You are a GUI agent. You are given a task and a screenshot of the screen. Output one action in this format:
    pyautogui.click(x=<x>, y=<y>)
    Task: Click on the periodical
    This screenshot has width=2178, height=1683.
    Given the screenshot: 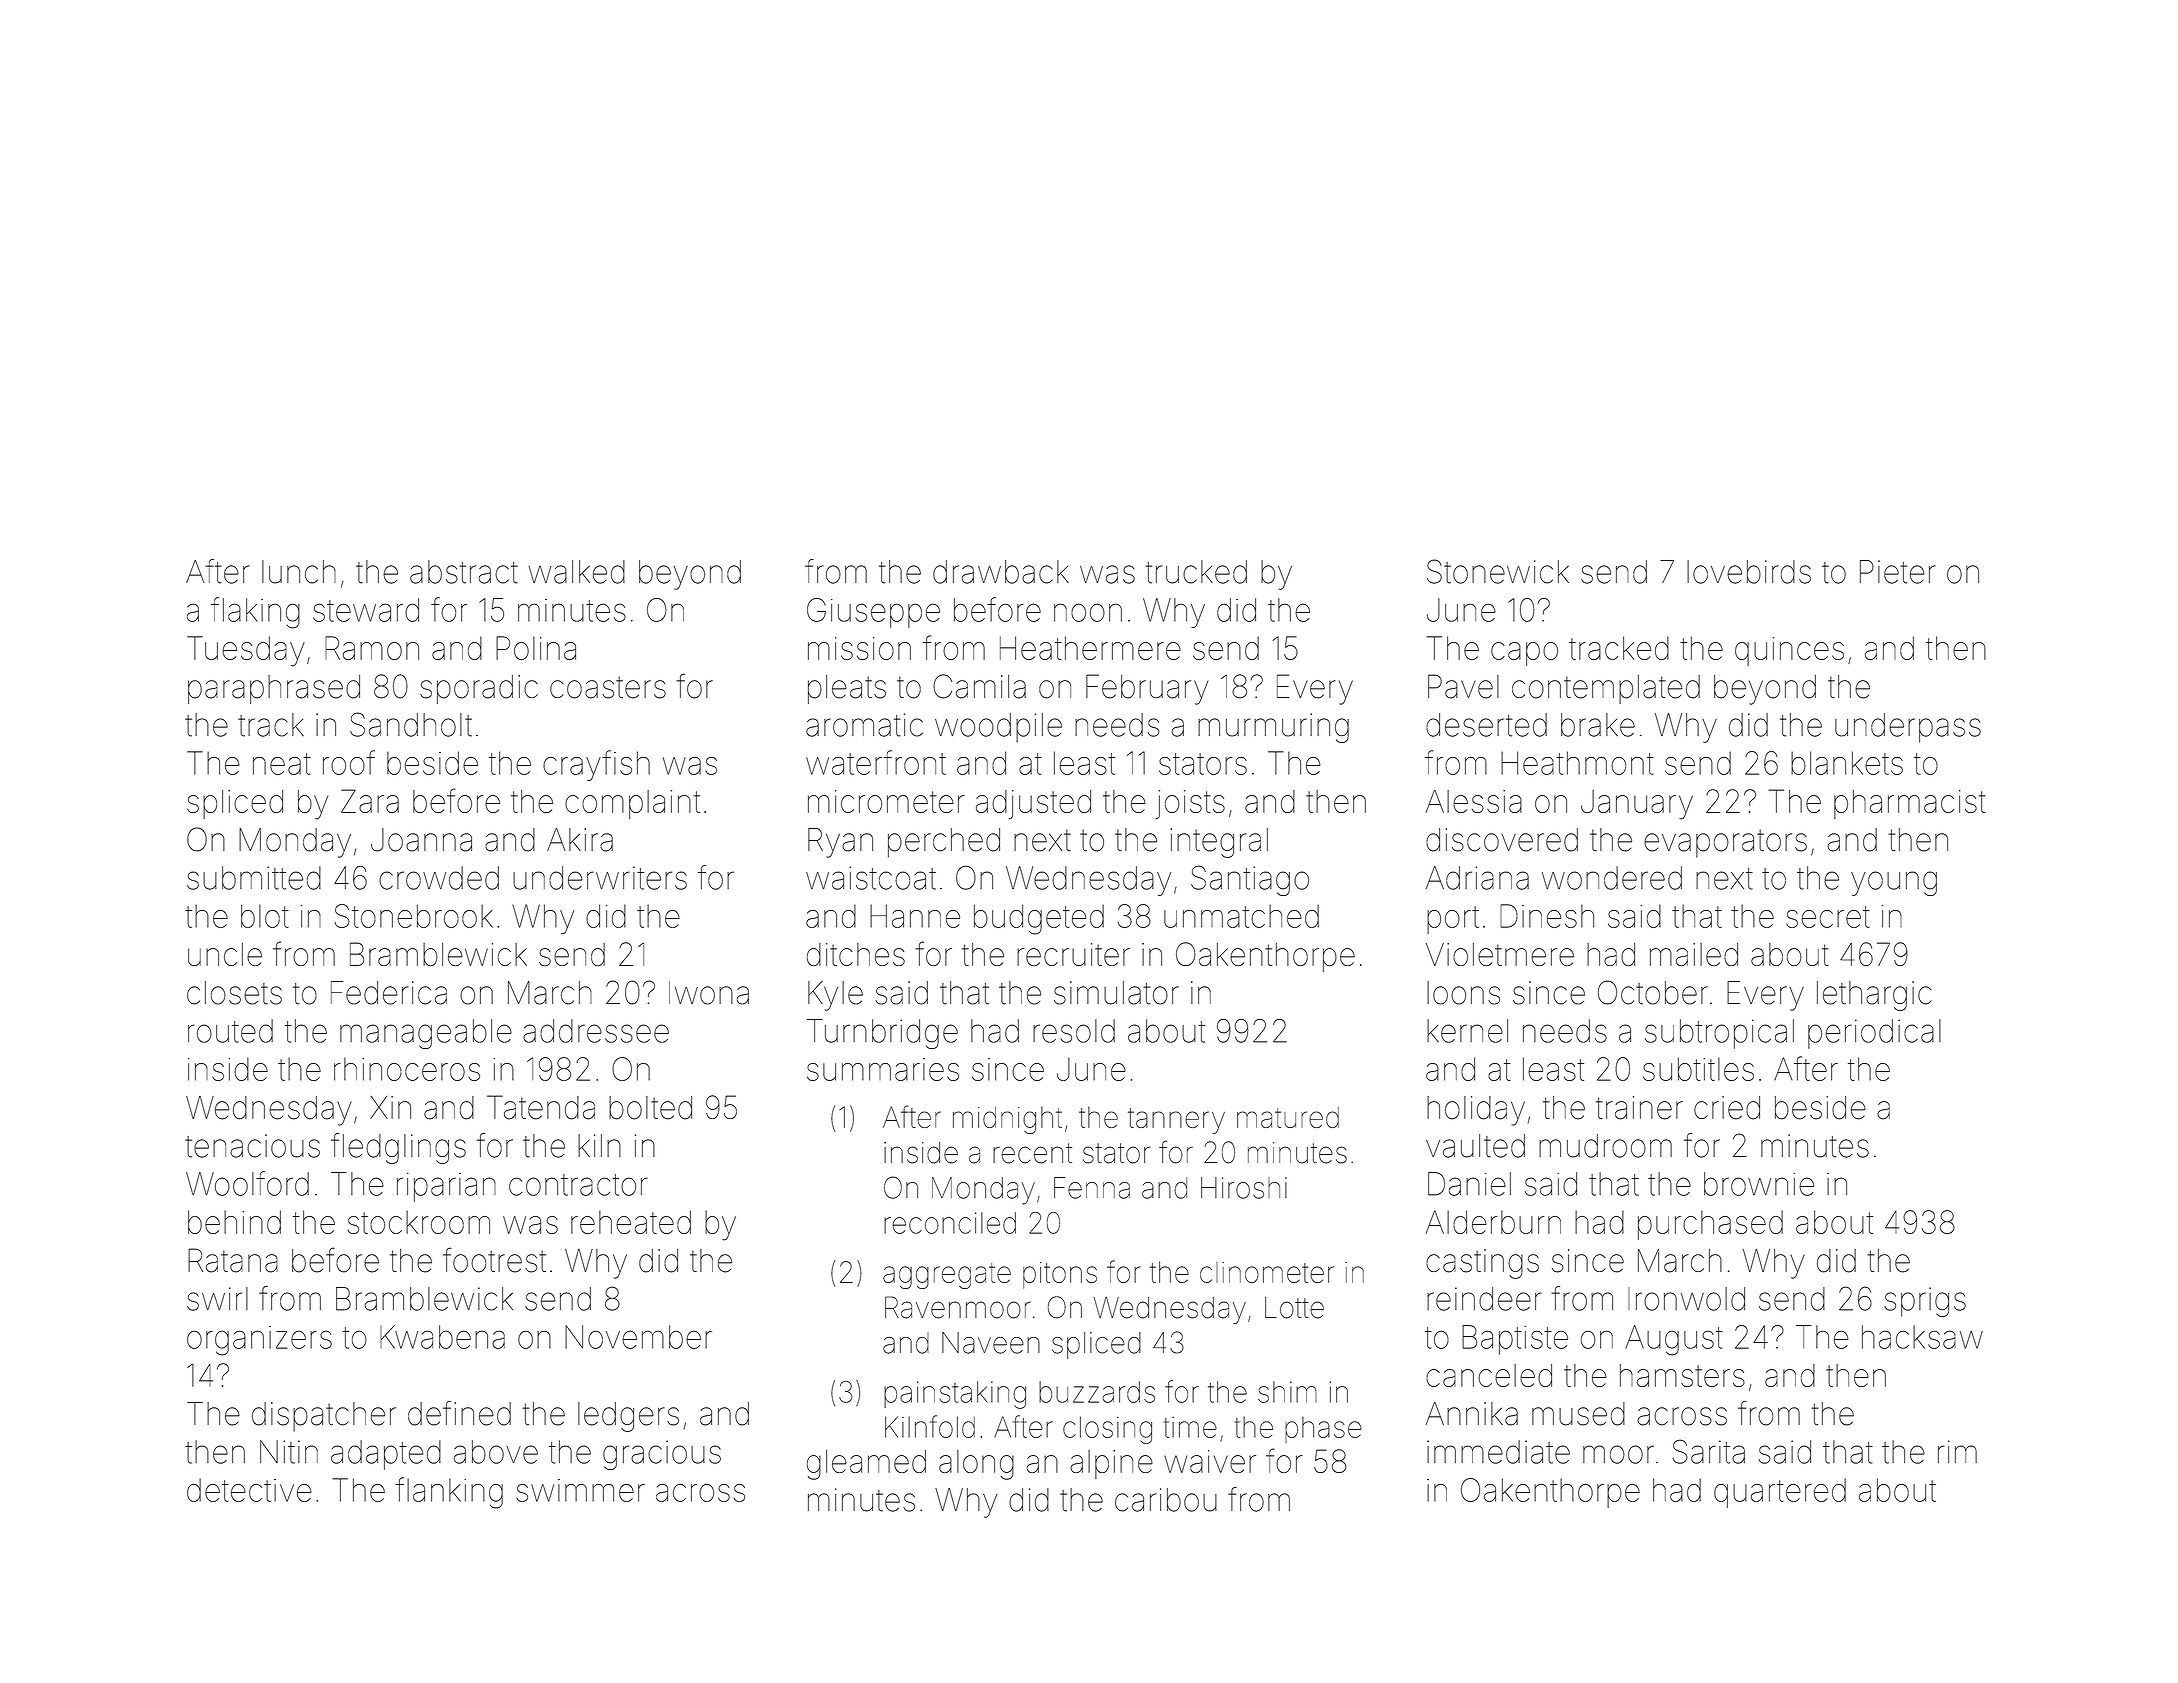 What is the action you would take?
    pyautogui.click(x=1874, y=1034)
